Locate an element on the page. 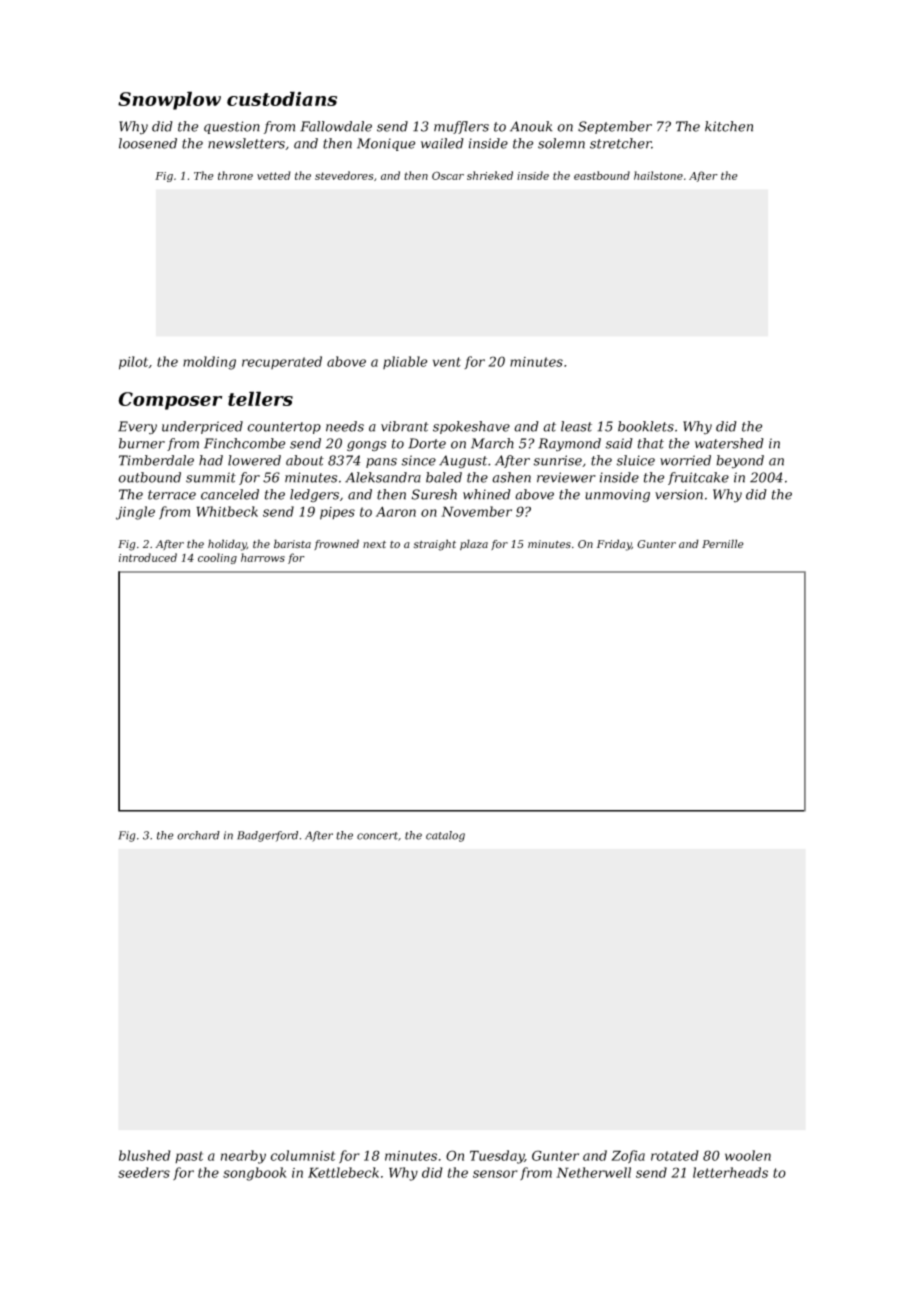 The height and width of the document is (1308, 924). letterheads is located at coordinates (730, 1172).
